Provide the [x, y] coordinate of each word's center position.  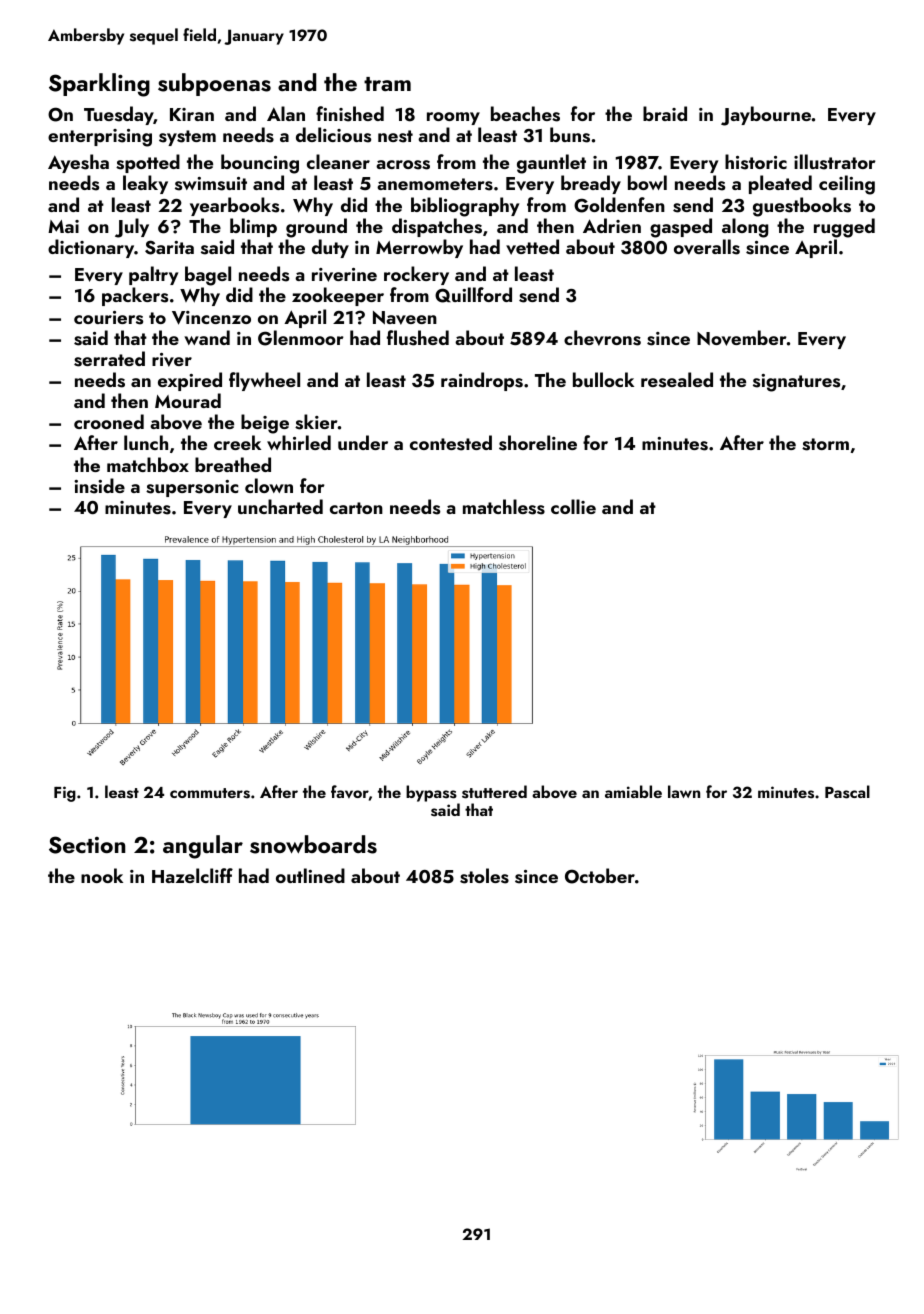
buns [570, 135]
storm [825, 444]
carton [356, 508]
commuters [210, 793]
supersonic [192, 488]
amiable [633, 791]
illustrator [835, 162]
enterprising [100, 138]
